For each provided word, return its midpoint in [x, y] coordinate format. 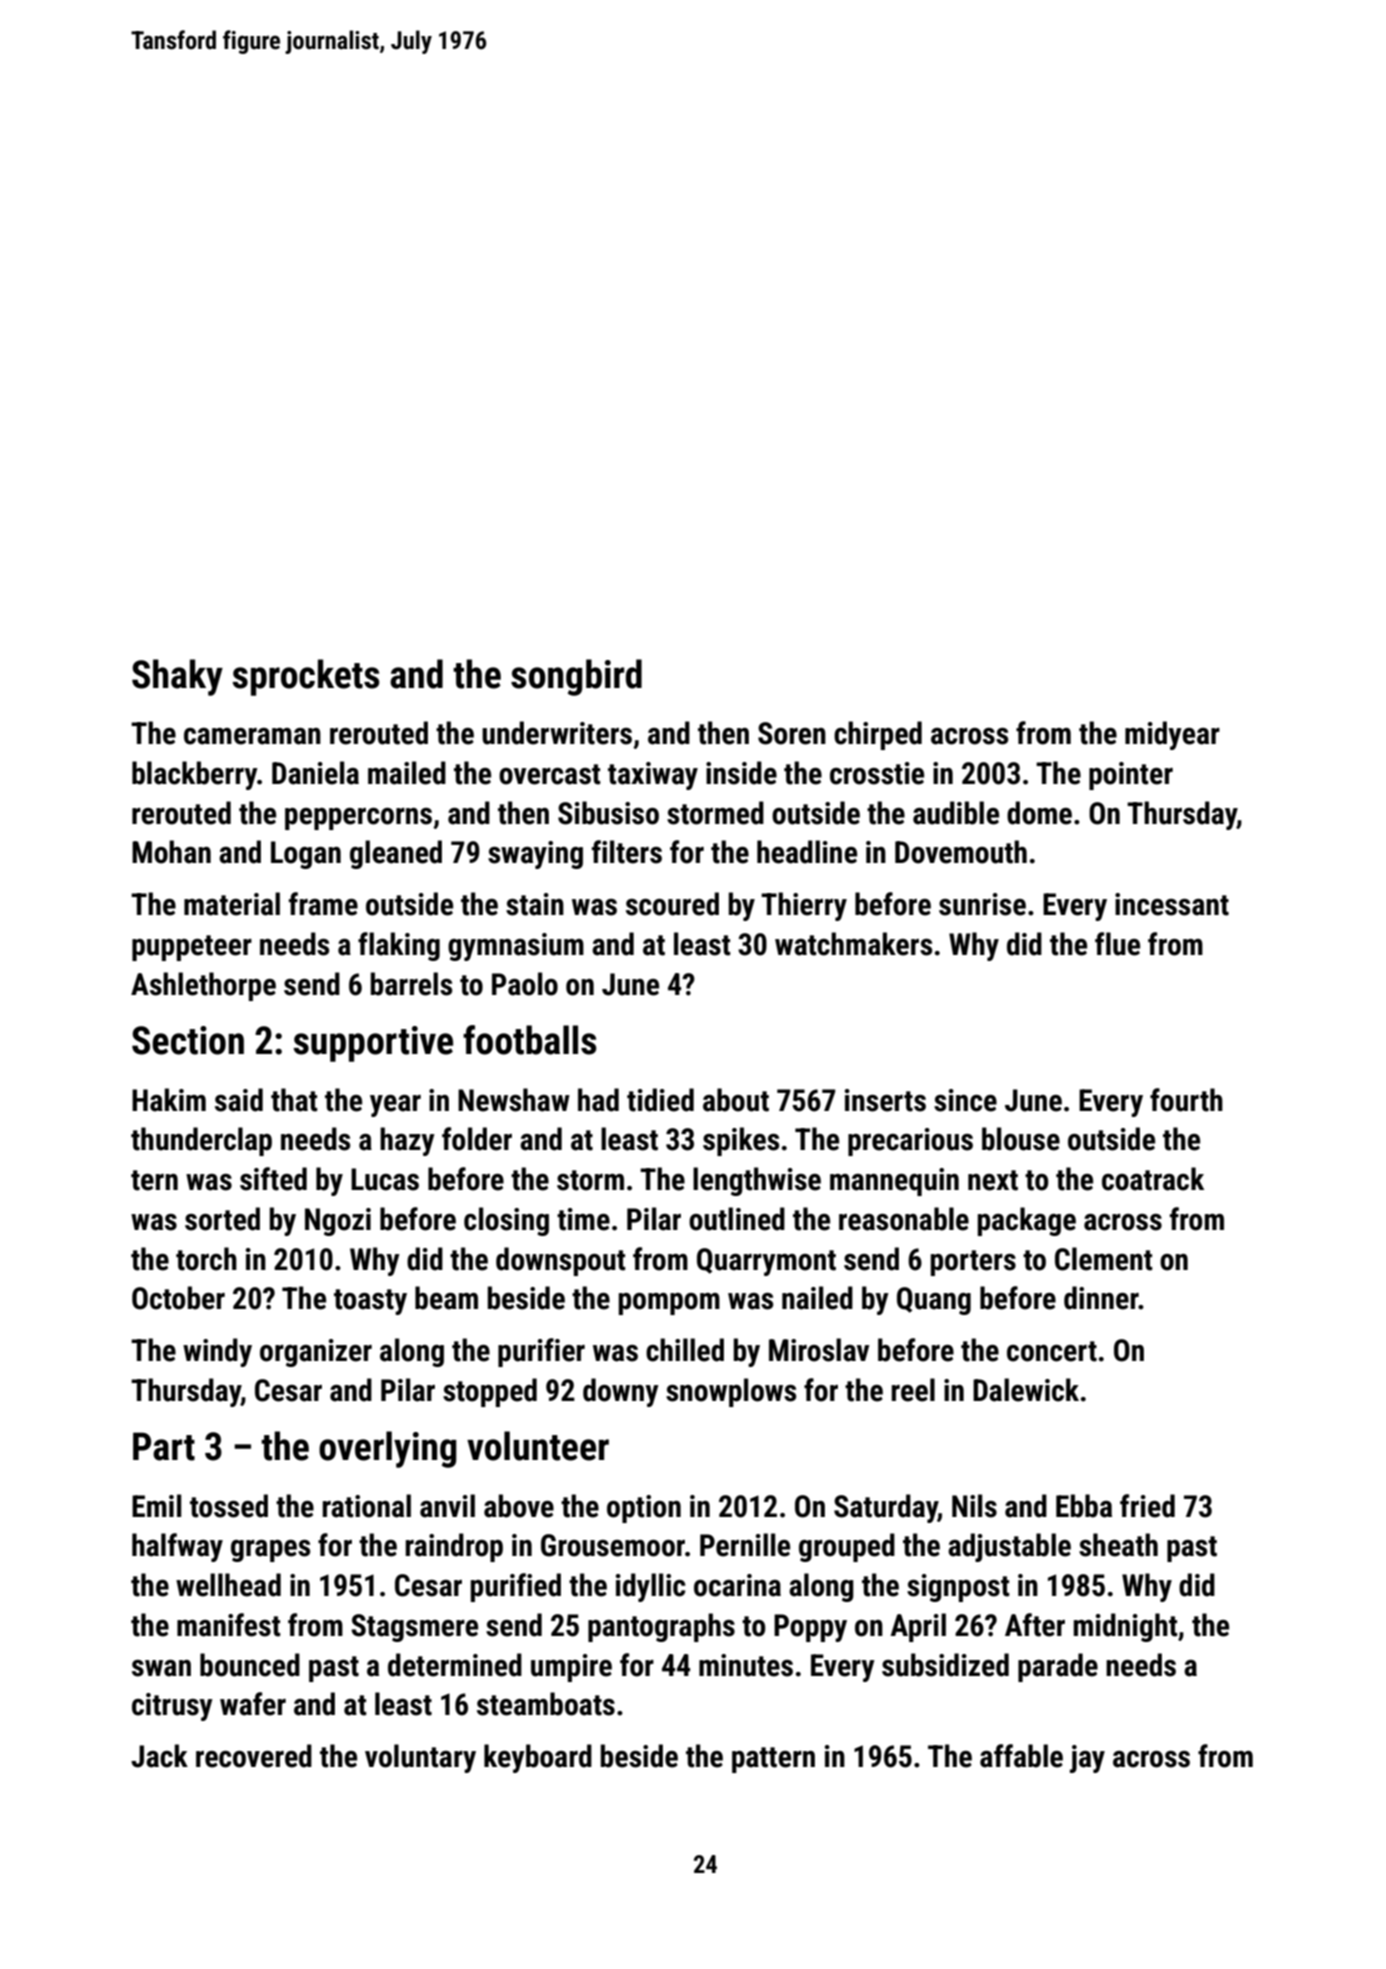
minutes [746, 1665]
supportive [373, 1044]
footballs [530, 1040]
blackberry [194, 775]
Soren [792, 733]
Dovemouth [961, 852]
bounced [250, 1665]
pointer [1131, 776]
